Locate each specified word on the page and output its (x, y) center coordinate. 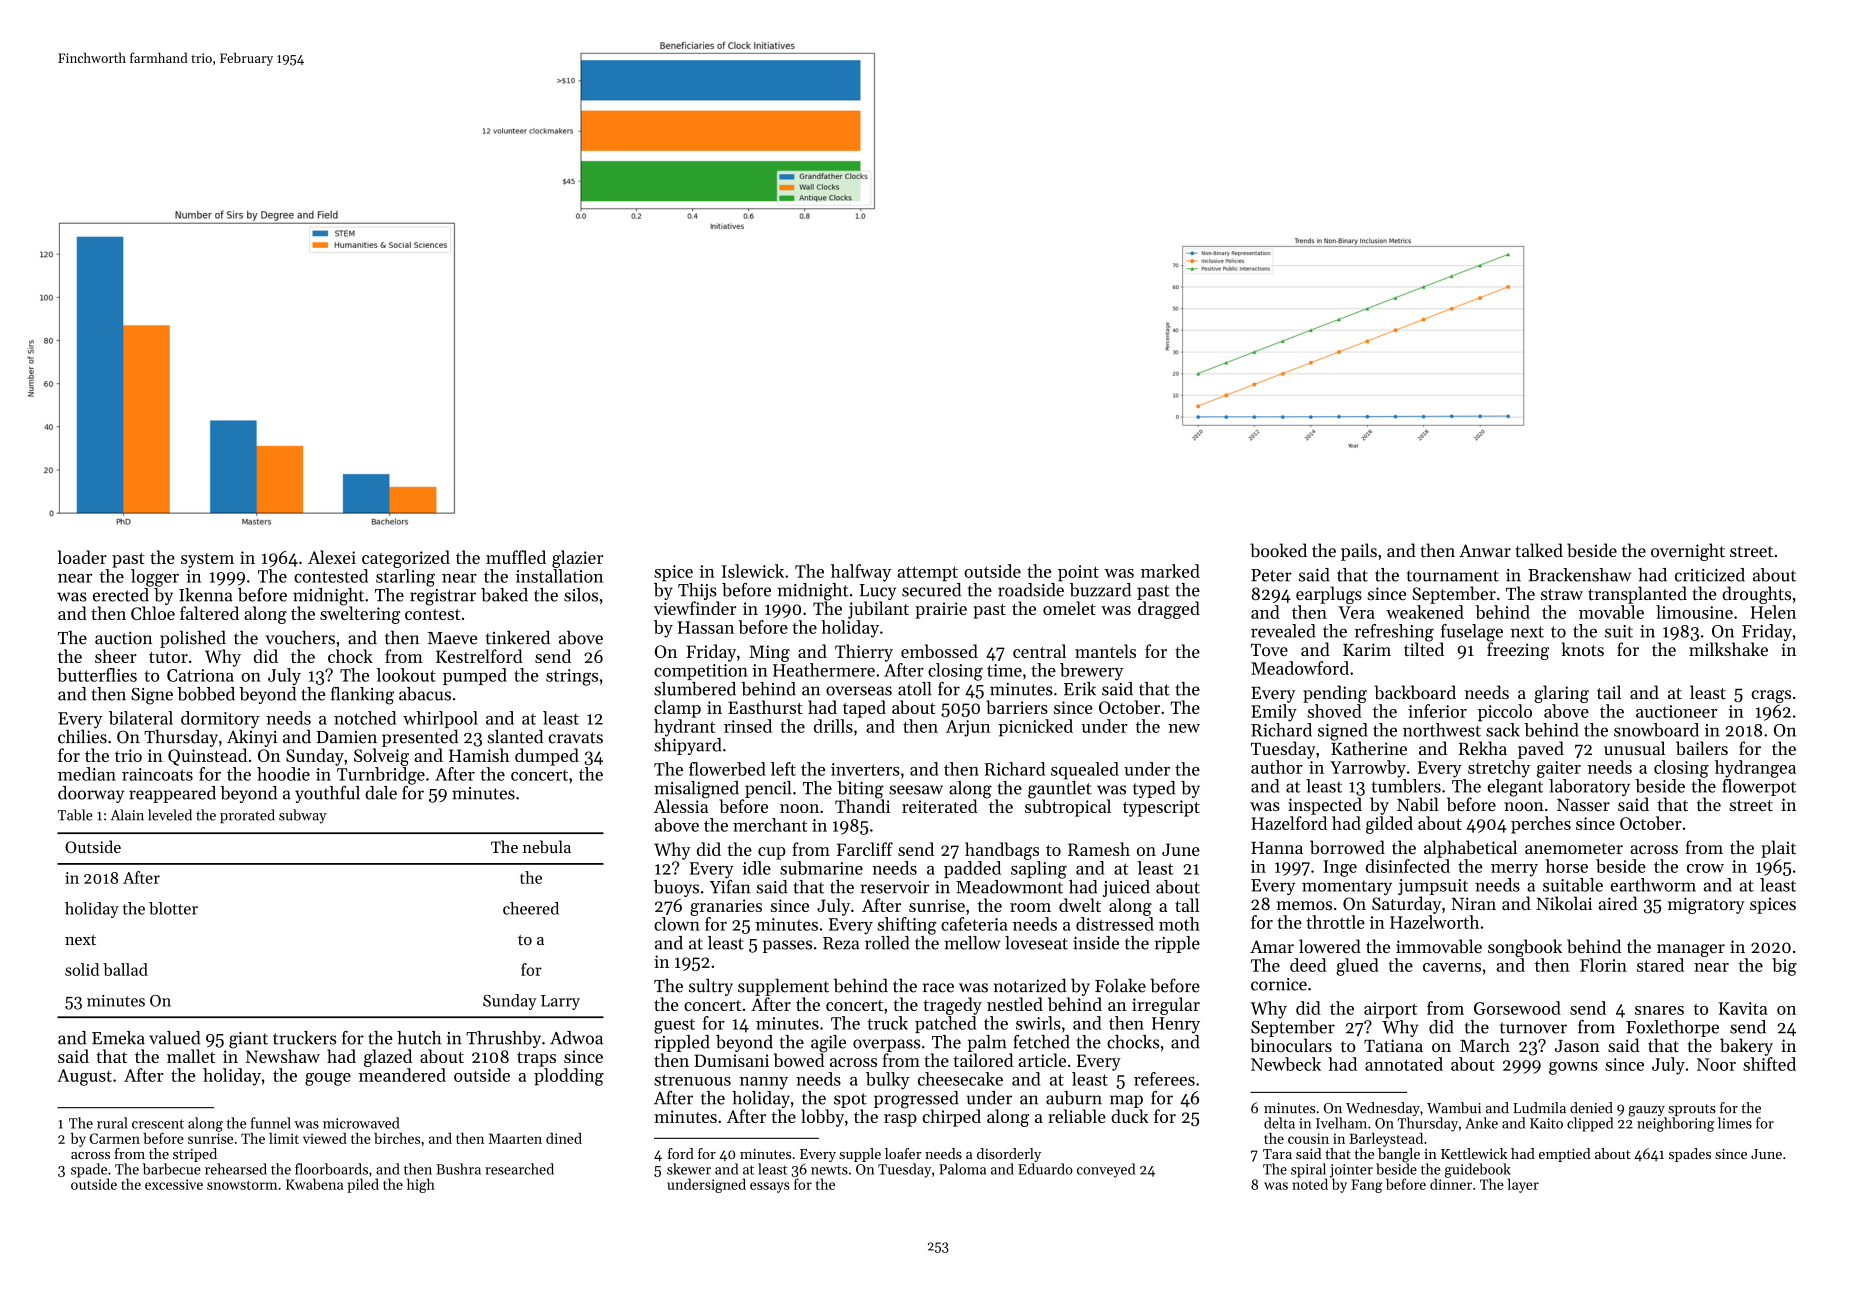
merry (1514, 870)
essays (770, 1187)
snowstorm (242, 1185)
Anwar (1485, 550)
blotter (173, 908)
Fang (1367, 1186)
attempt (927, 574)
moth (1179, 924)
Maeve (452, 638)
